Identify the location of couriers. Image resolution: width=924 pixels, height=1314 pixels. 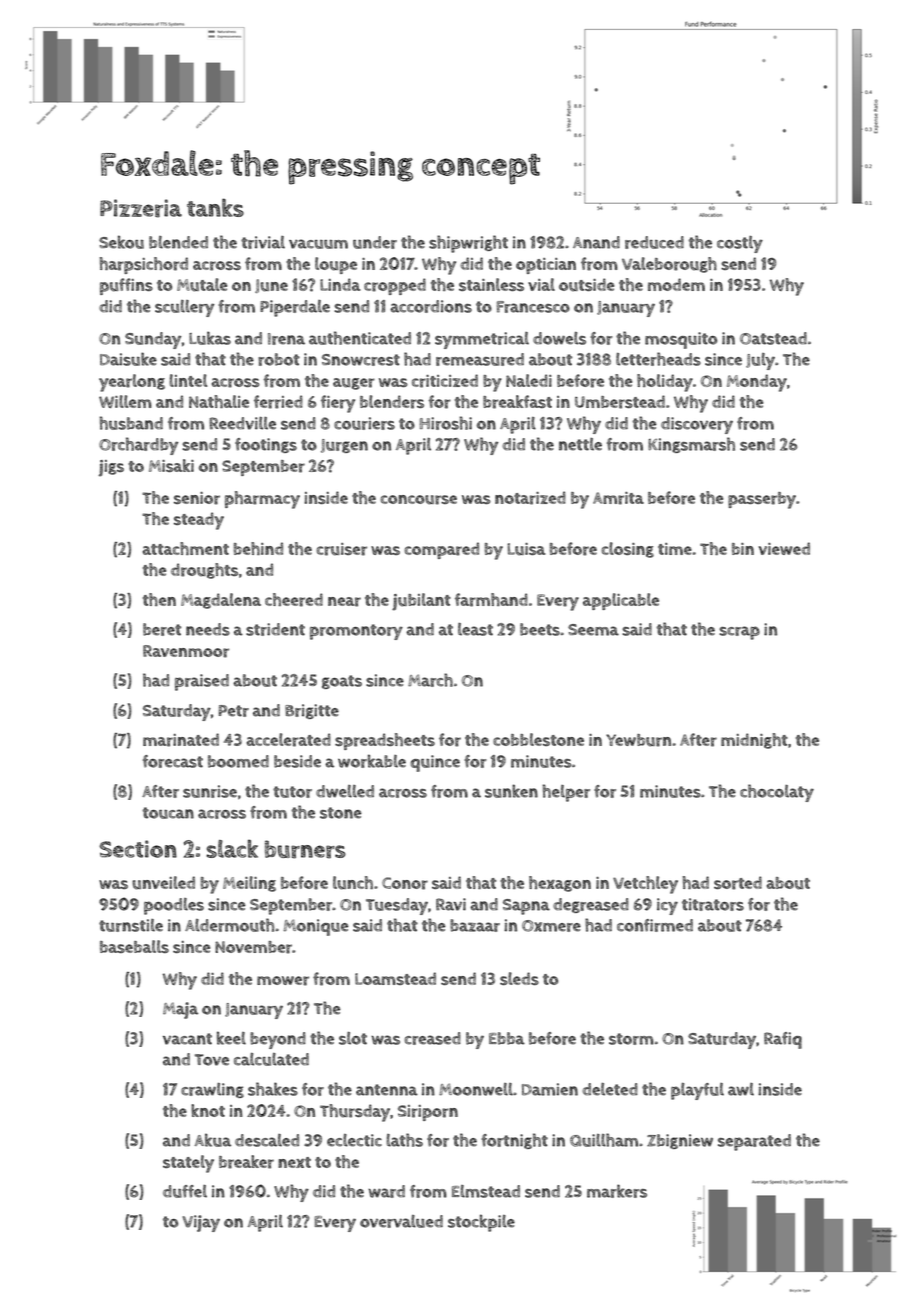
(364, 423).
